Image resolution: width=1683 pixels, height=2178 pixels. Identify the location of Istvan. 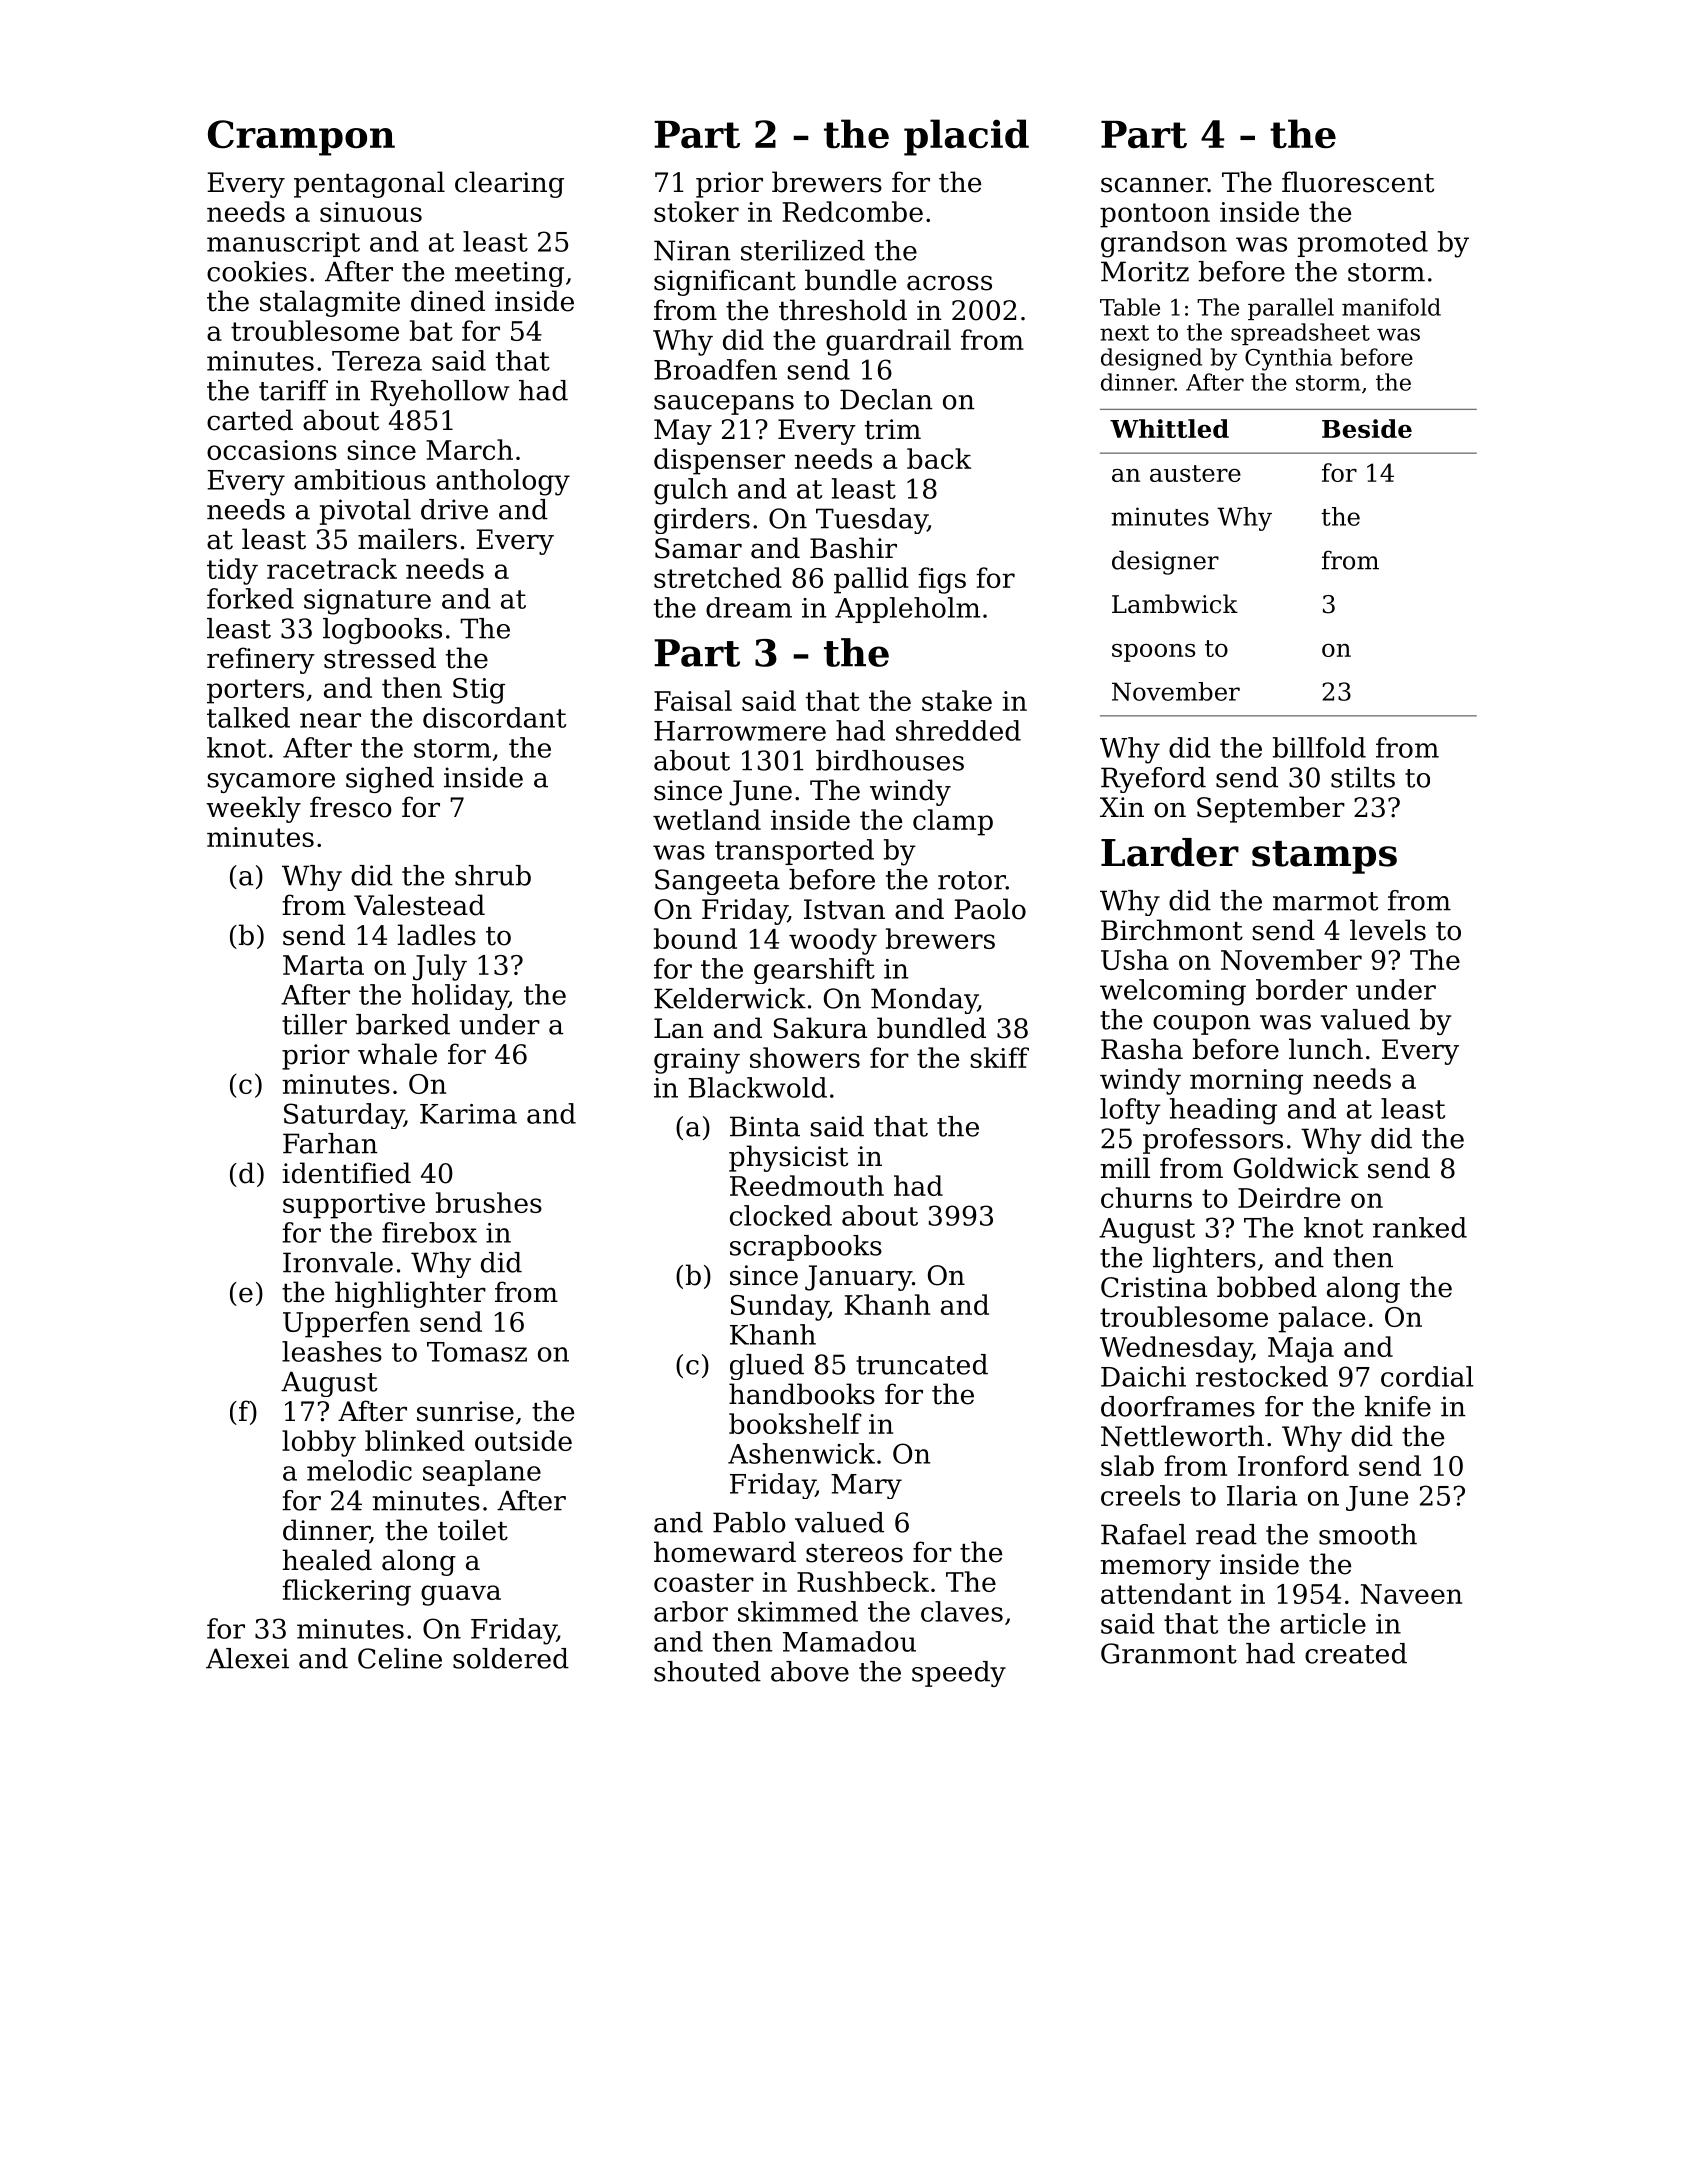
(844, 909).
